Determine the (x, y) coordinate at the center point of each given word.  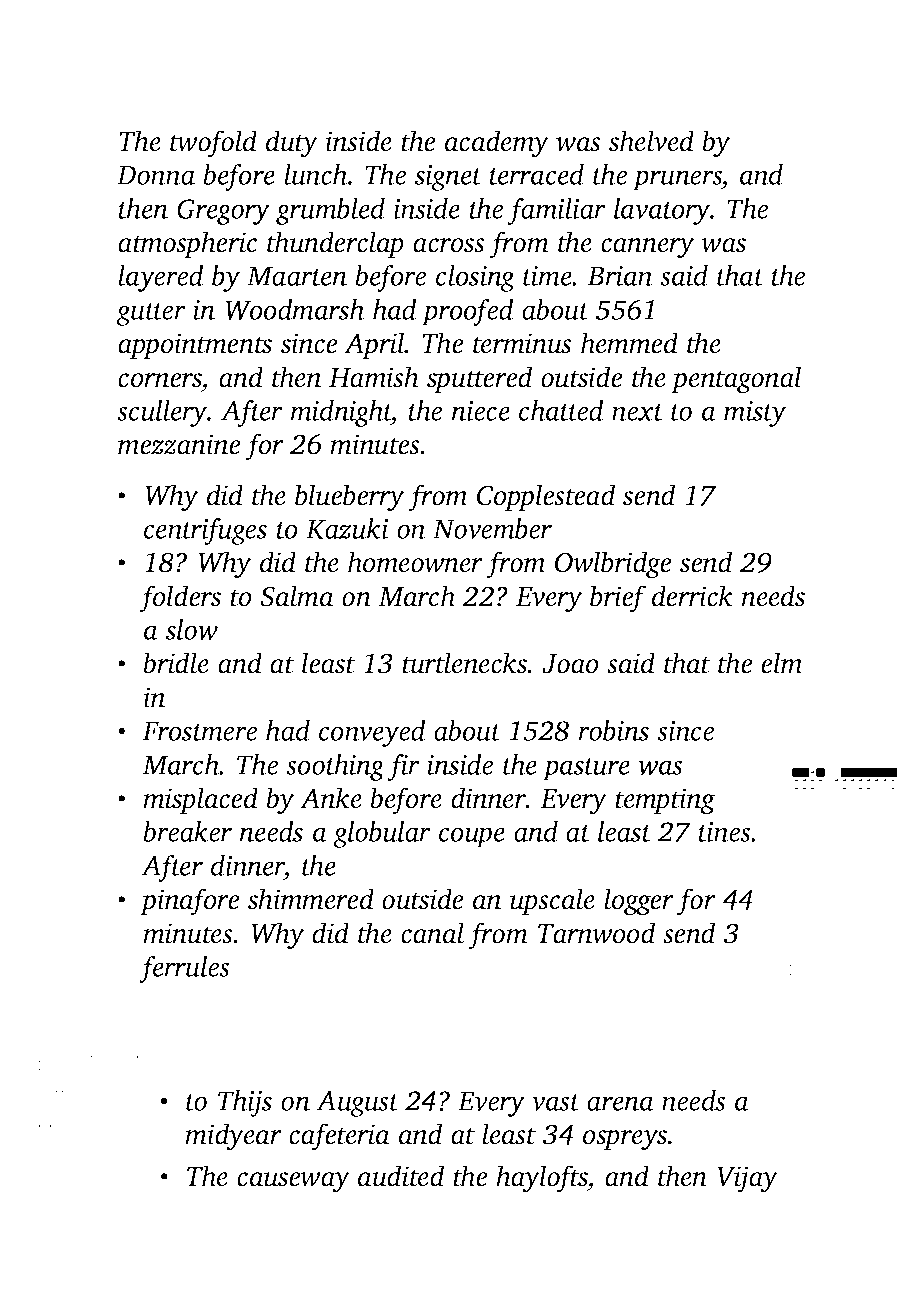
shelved (651, 141)
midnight (341, 413)
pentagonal (736, 380)
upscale (552, 901)
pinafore (189, 902)
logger (639, 902)
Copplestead (546, 497)
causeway (293, 1182)
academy (497, 144)
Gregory (223, 212)
